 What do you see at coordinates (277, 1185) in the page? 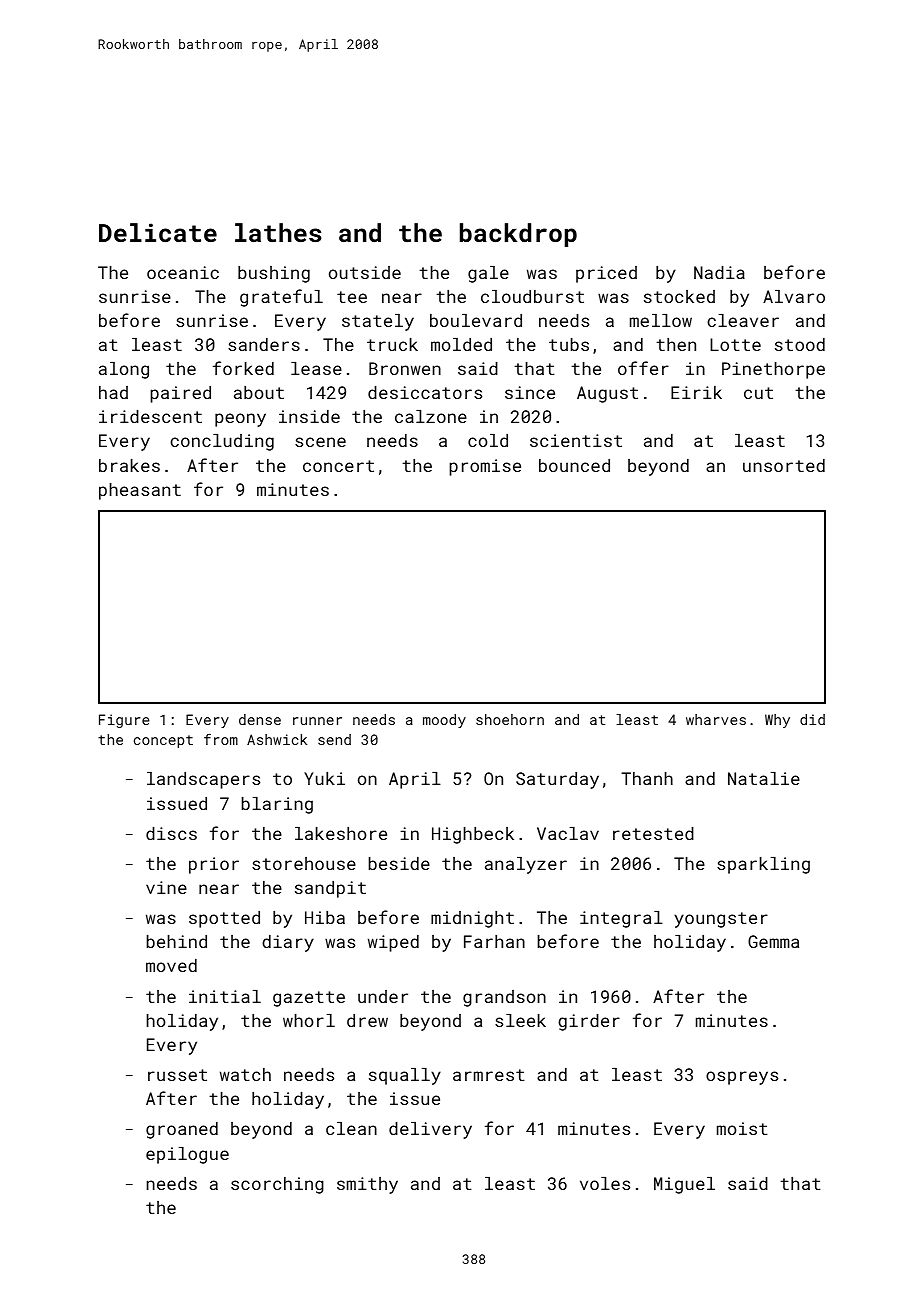
I see `scorching` at bounding box center [277, 1185].
